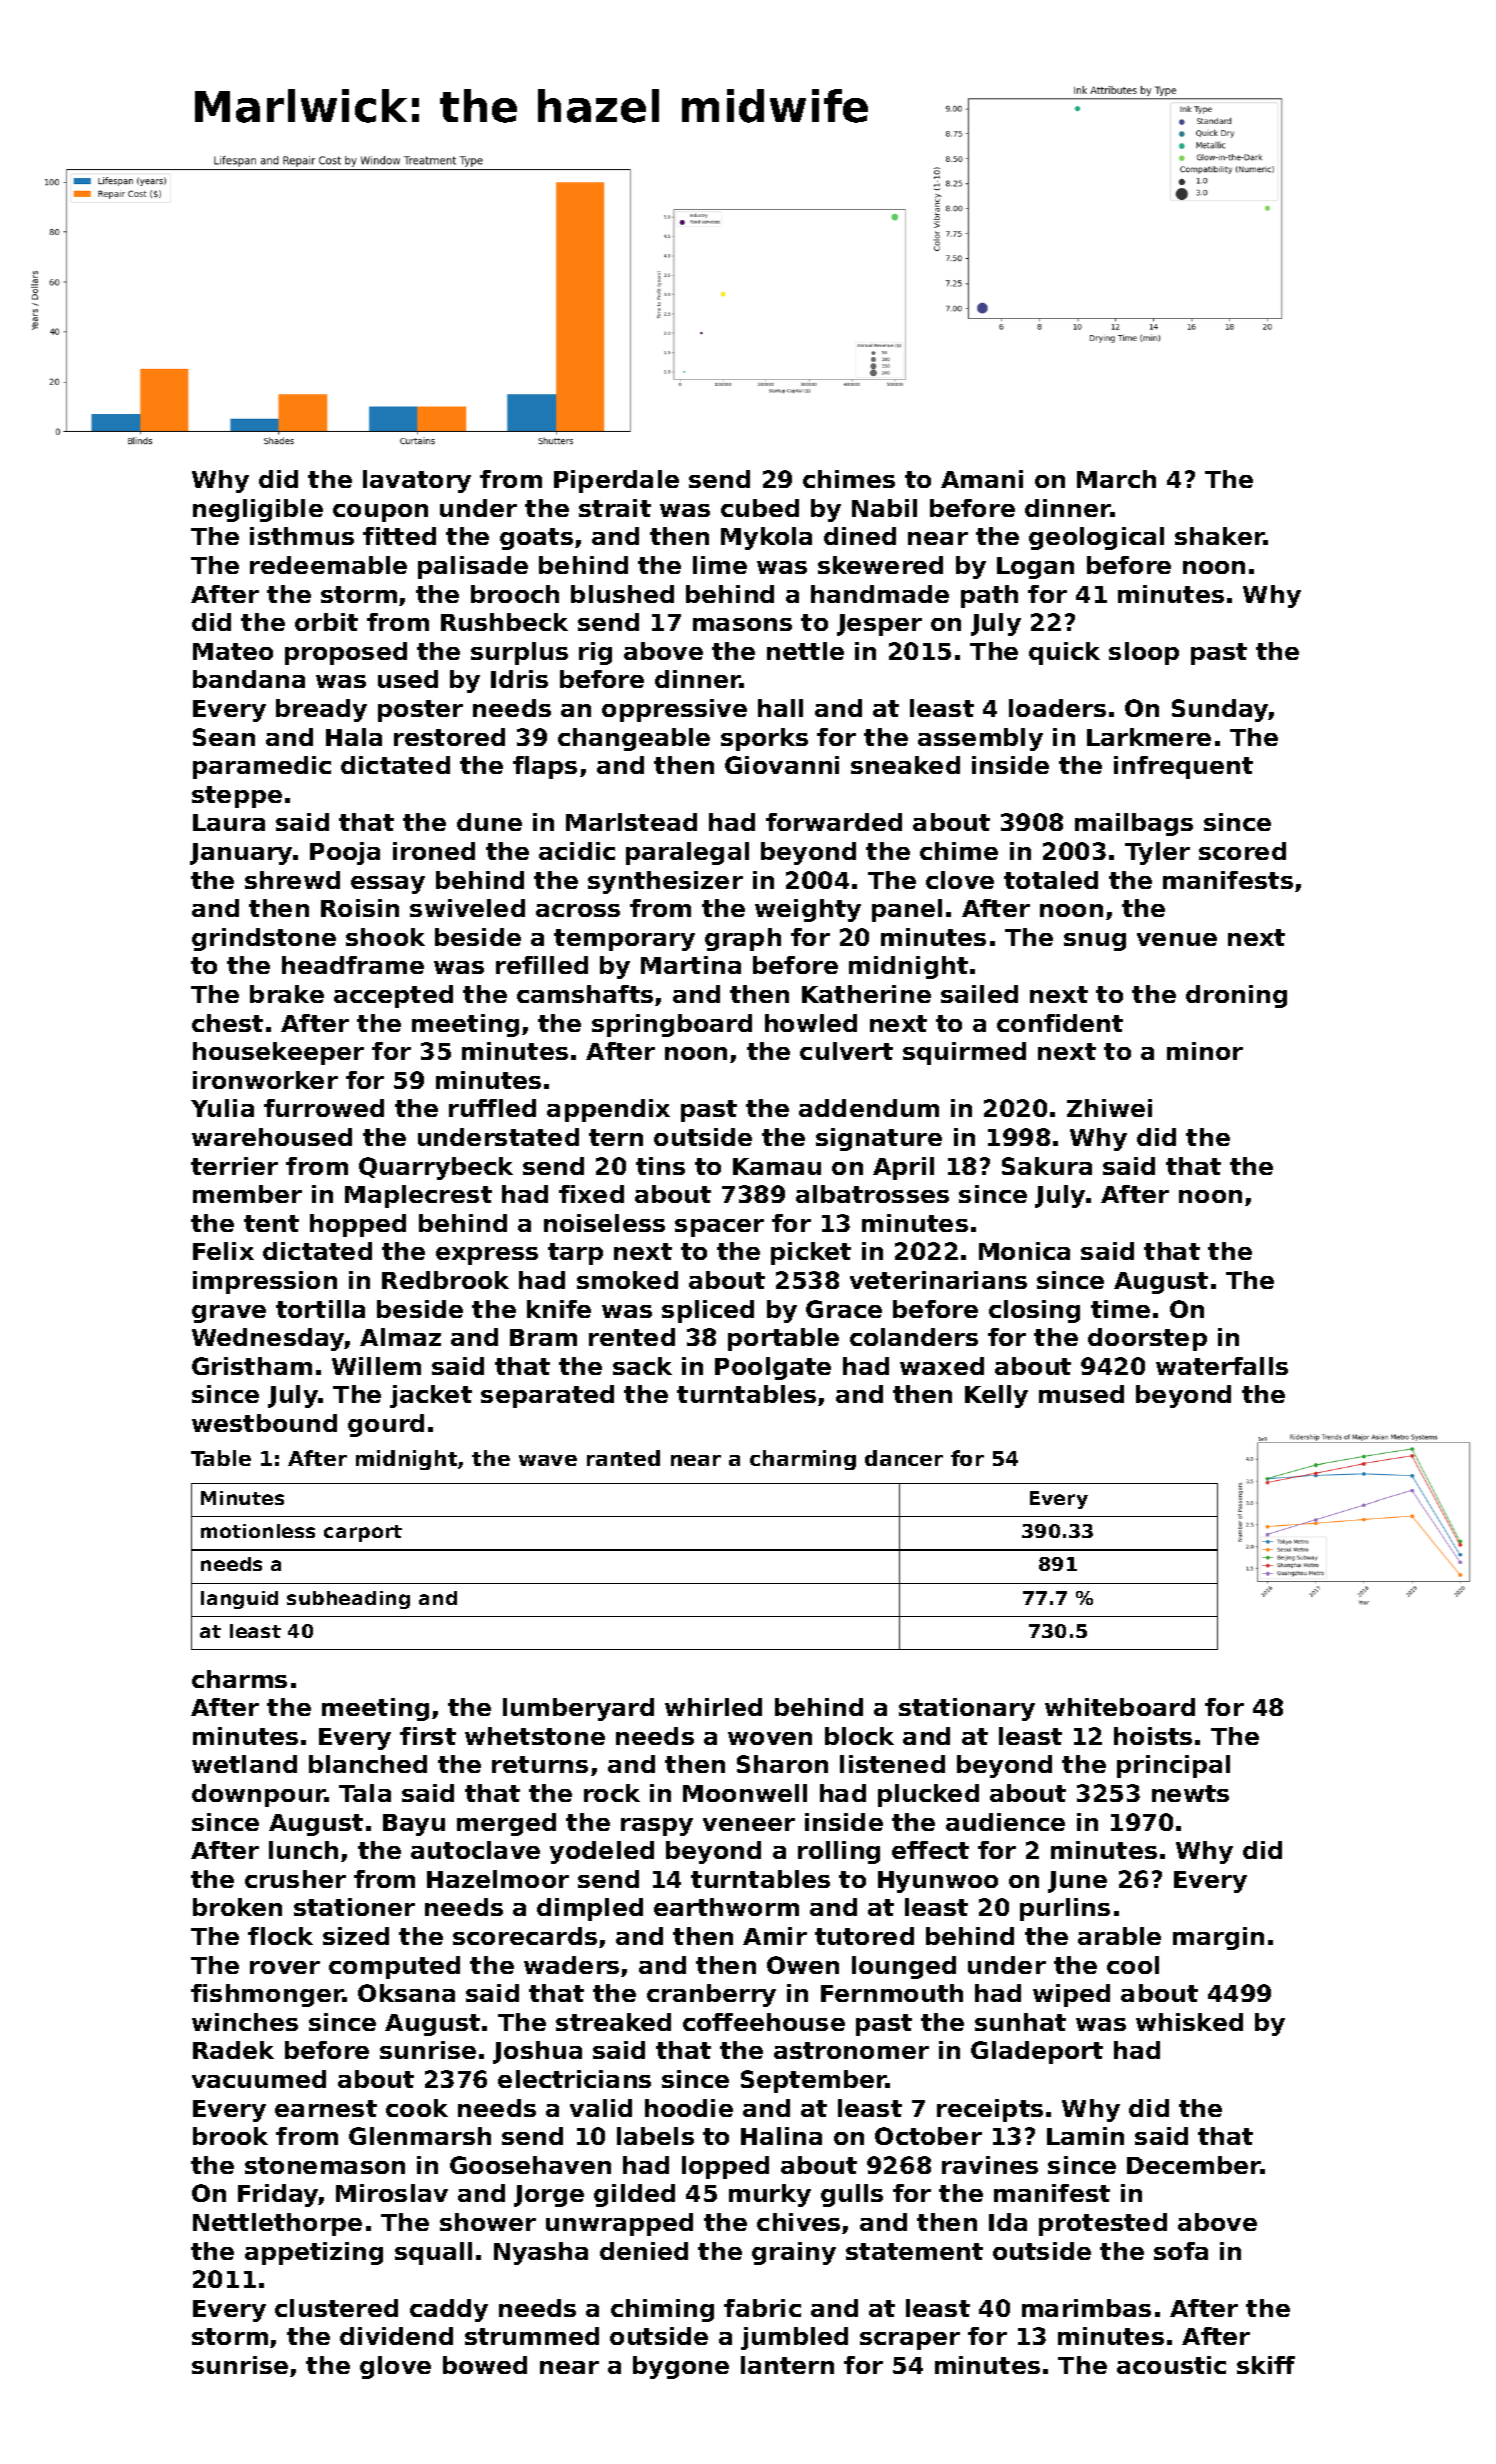 Image resolution: width=1496 pixels, height=2464 pixels. Describe the element at coordinates (245, 2022) in the screenshot. I see `winches` at that location.
